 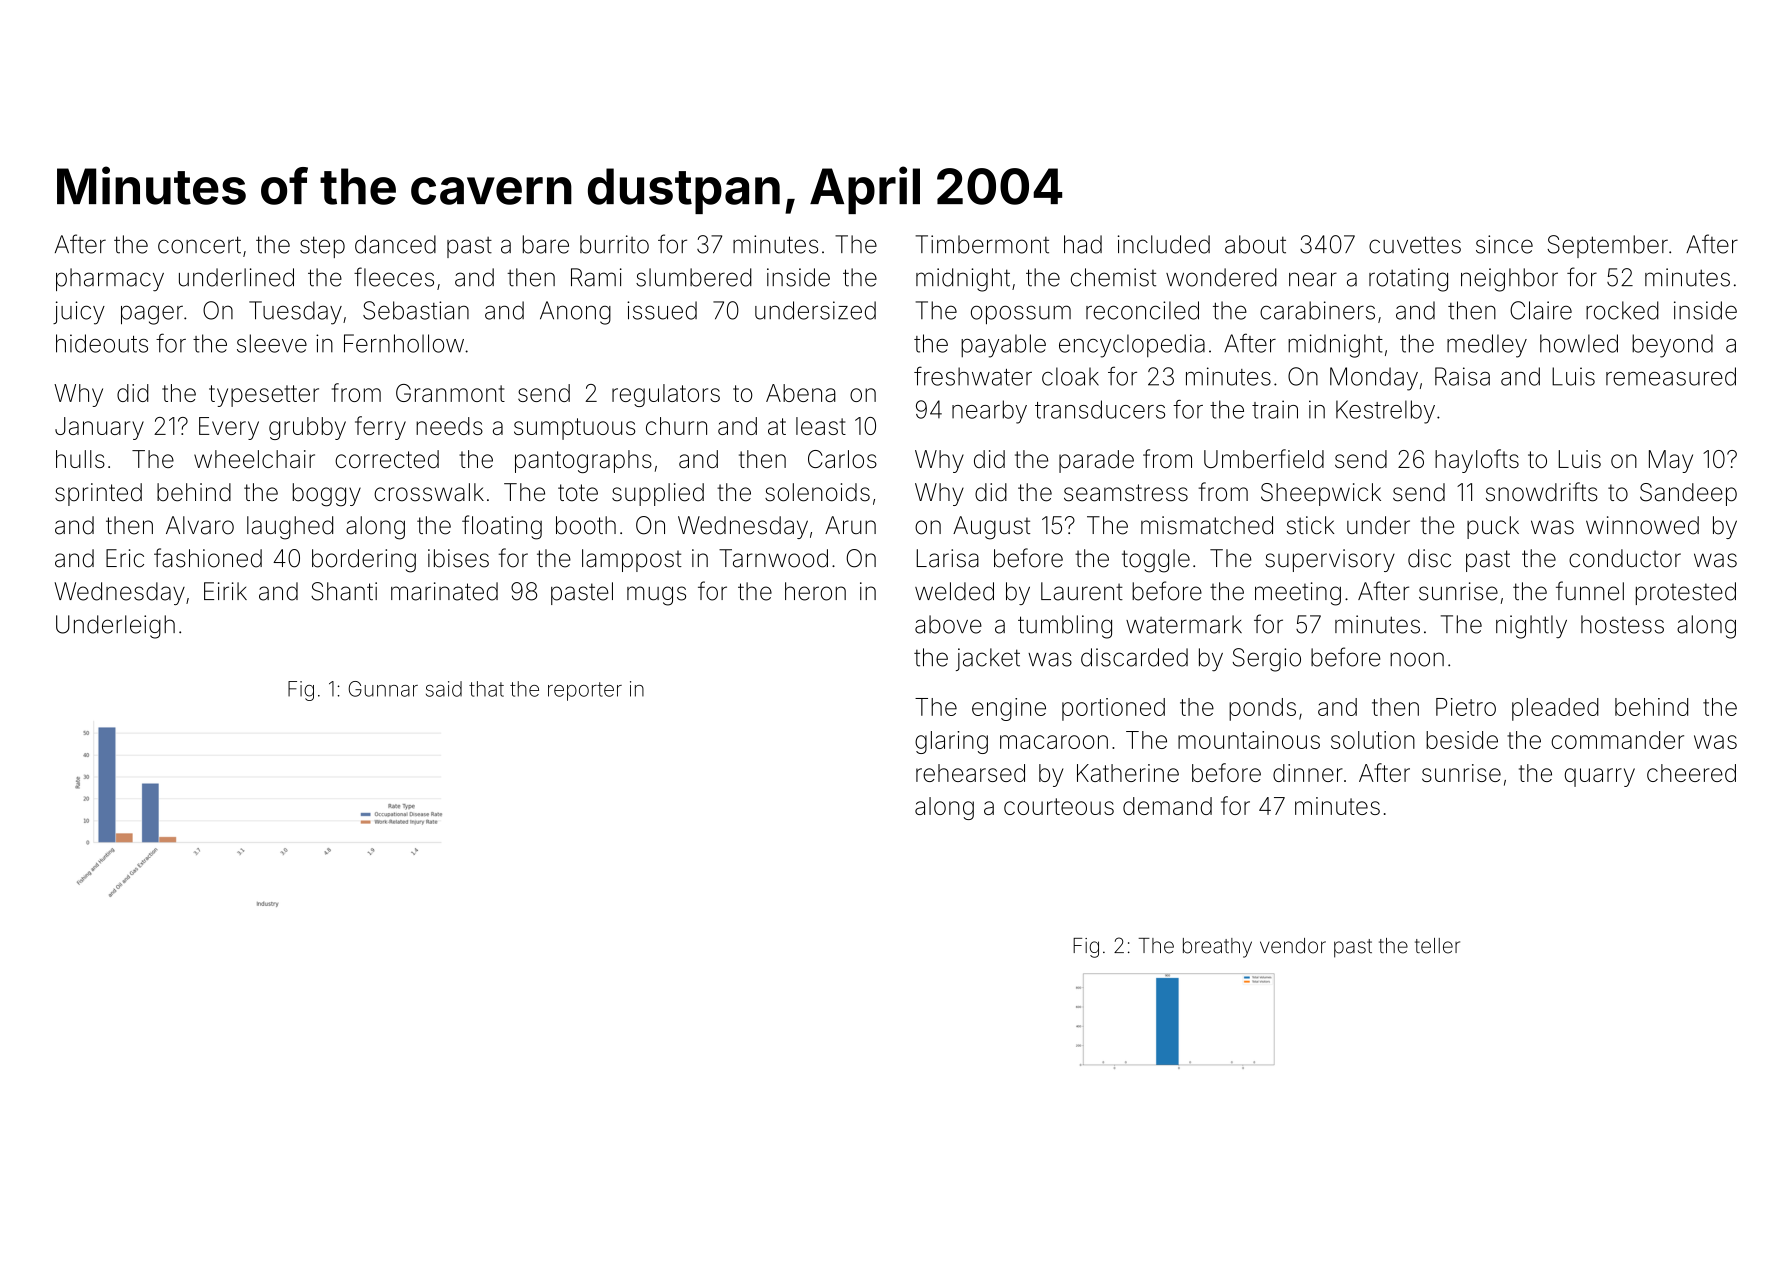 I want to click on heron, so click(x=815, y=591).
